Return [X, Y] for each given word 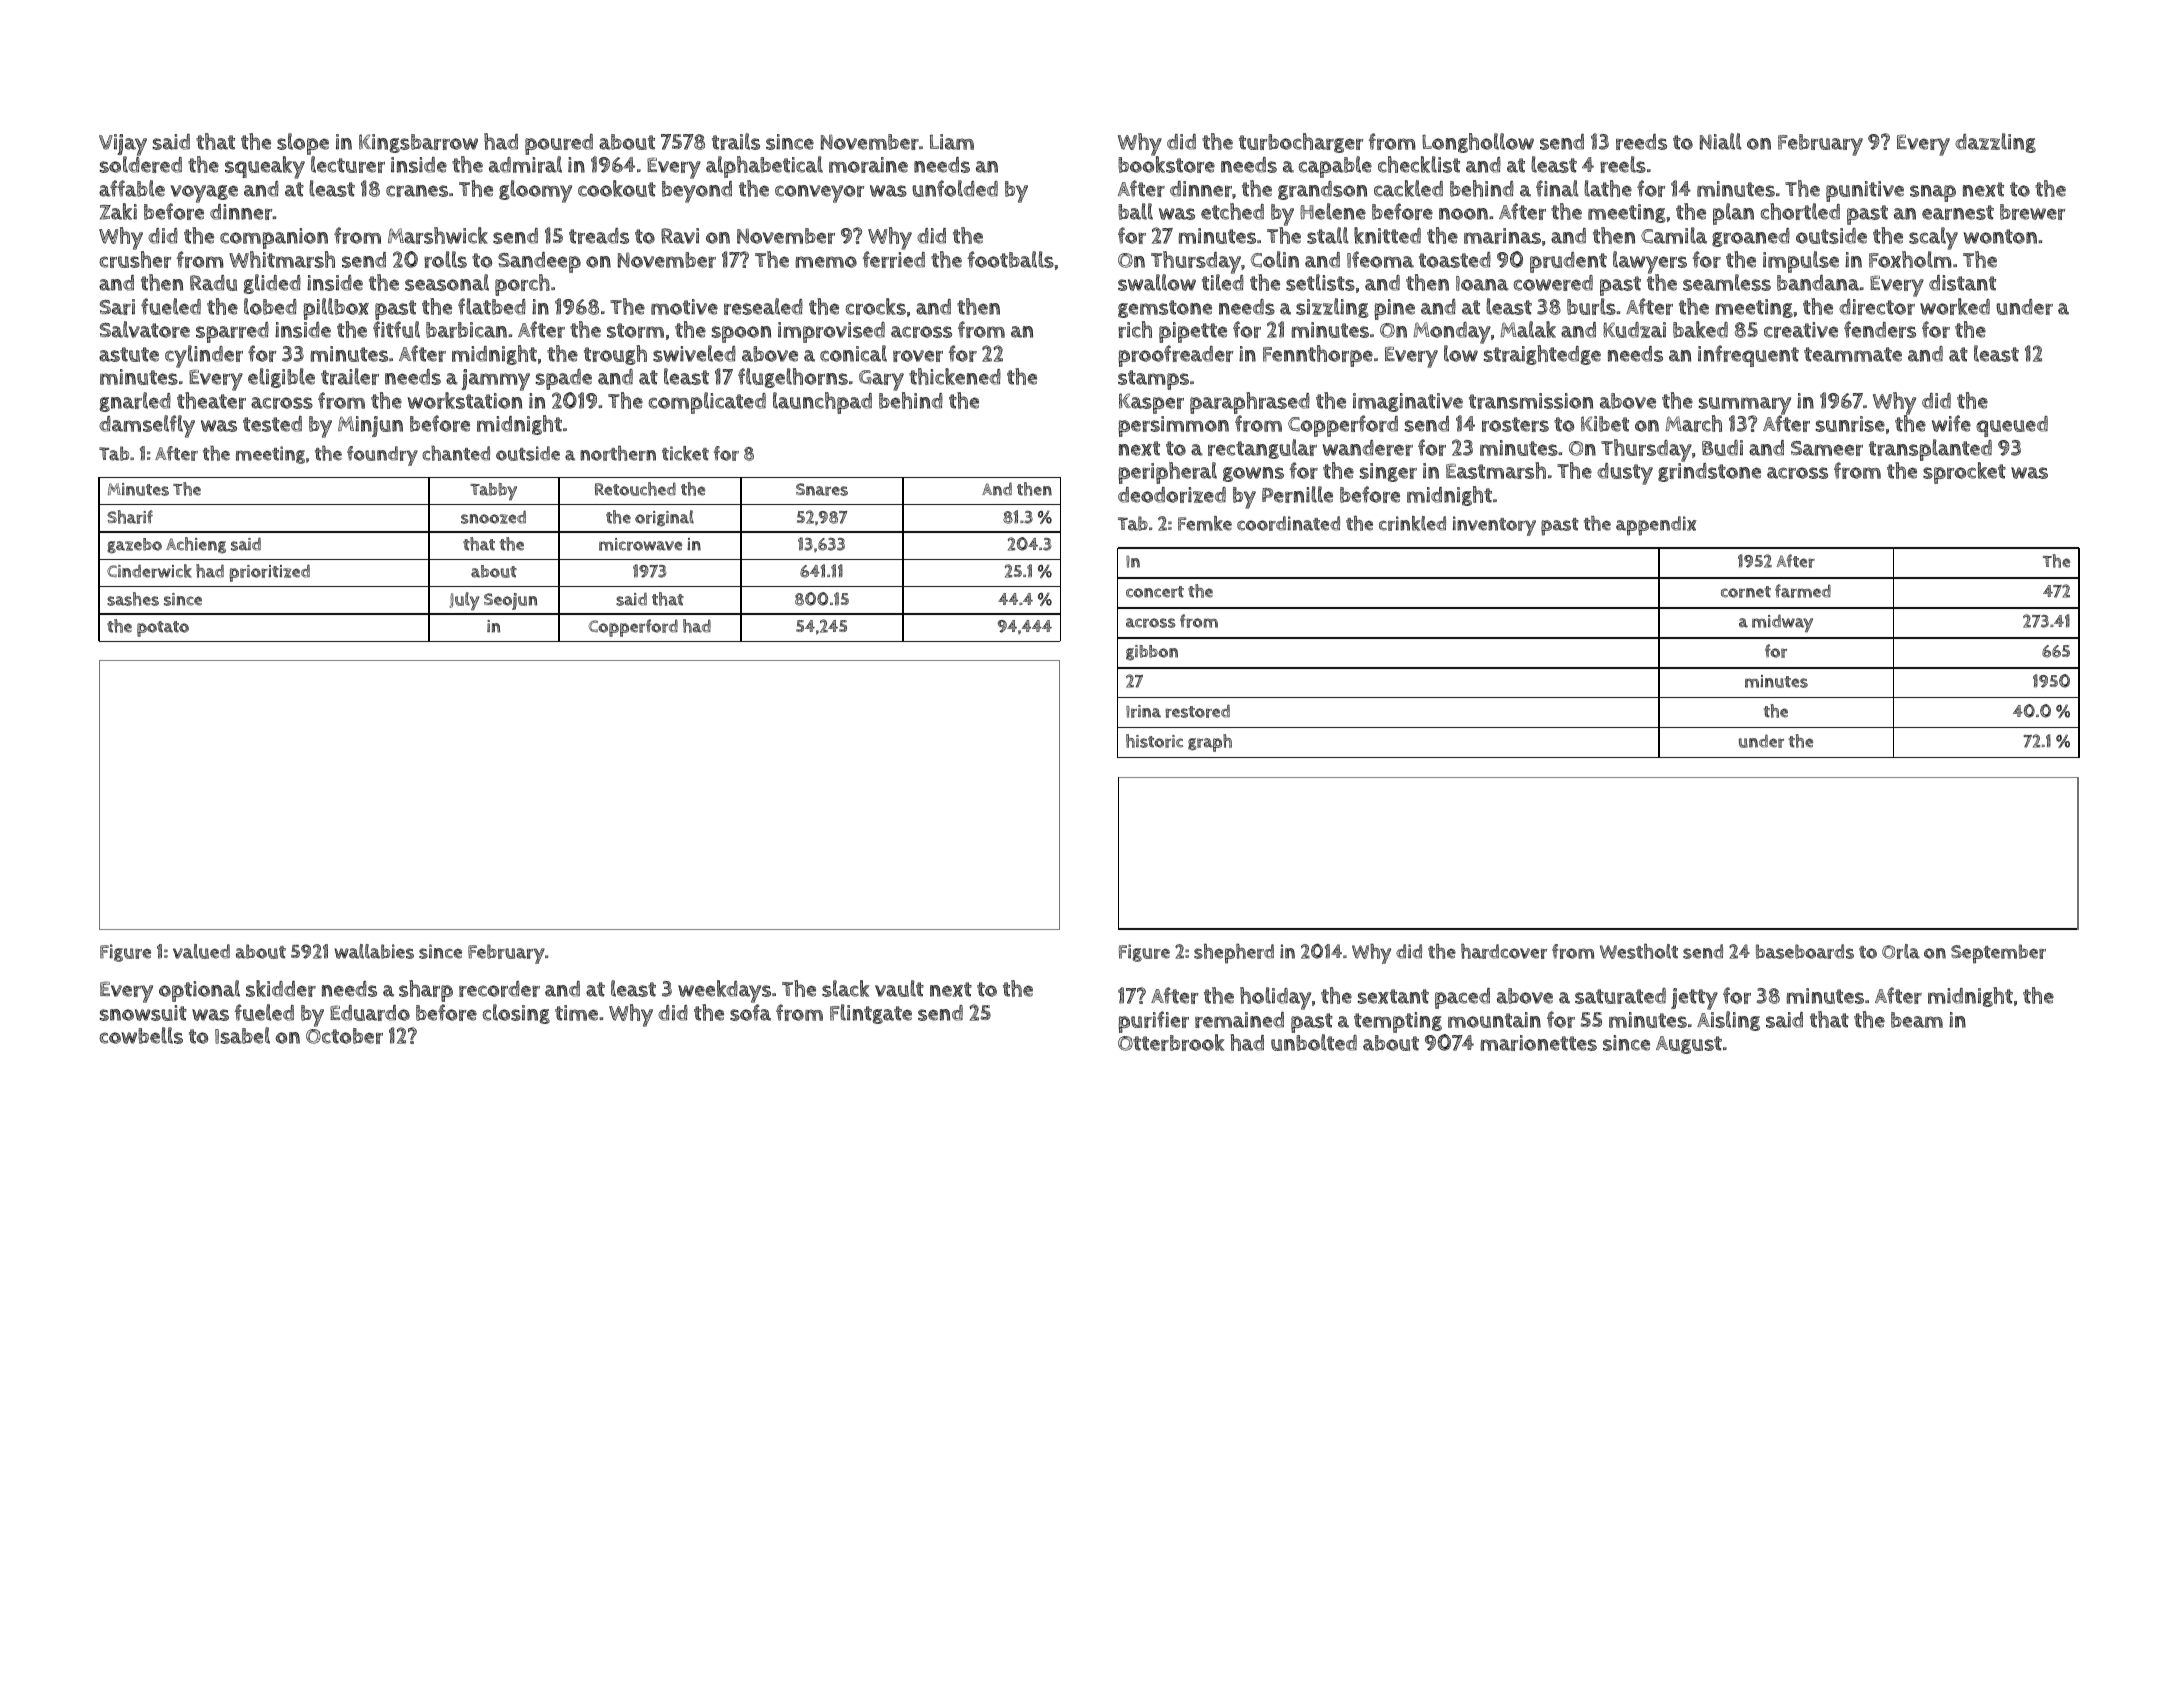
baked [1700, 329]
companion [274, 238]
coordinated [1288, 523]
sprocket [1964, 473]
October [344, 1036]
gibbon [1152, 652]
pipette [1193, 332]
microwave [640, 544]
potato [163, 629]
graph [1210, 743]
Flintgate [871, 1014]
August [1689, 1045]
